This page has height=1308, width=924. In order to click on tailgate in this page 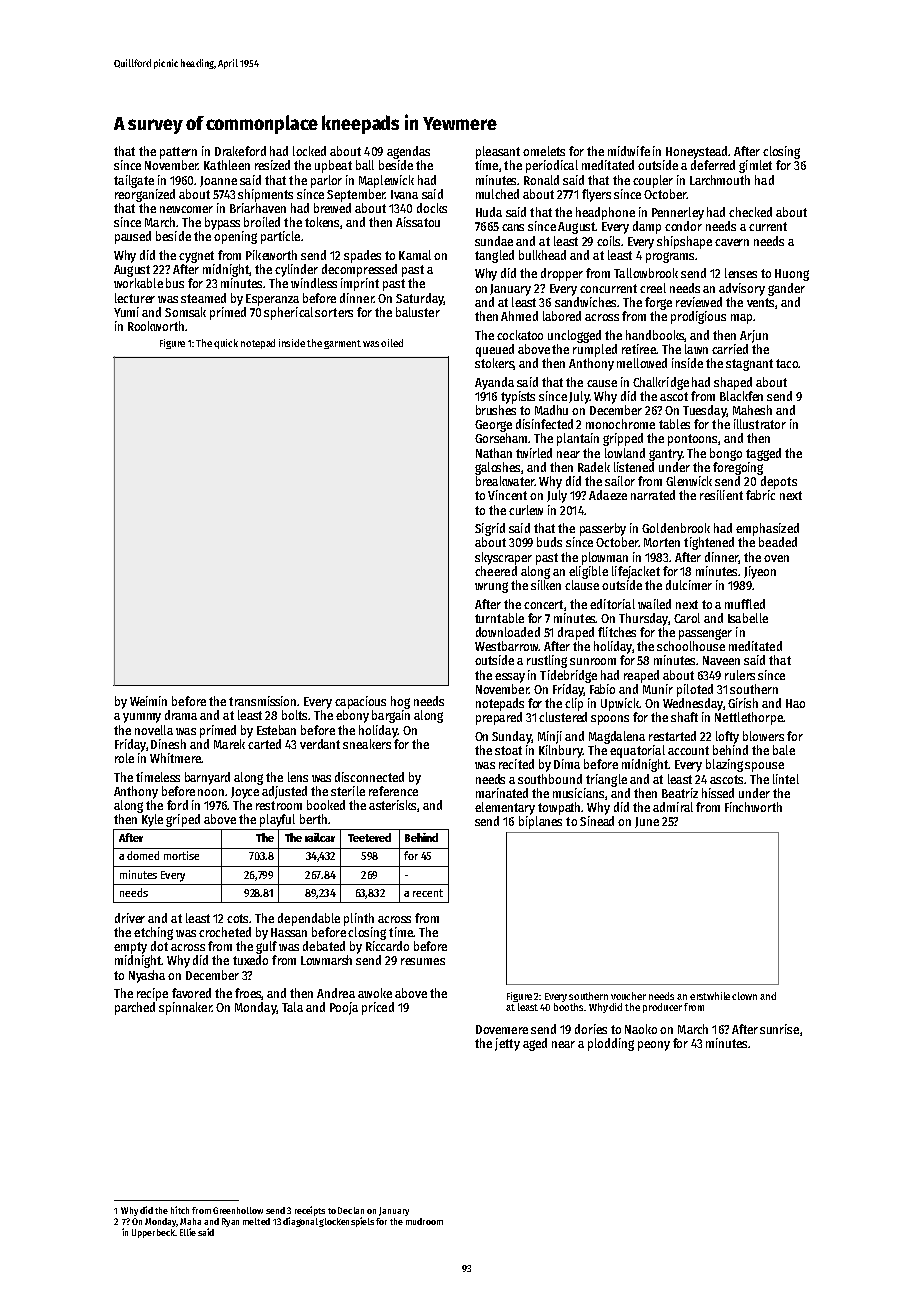, I will do `click(134, 181)`.
